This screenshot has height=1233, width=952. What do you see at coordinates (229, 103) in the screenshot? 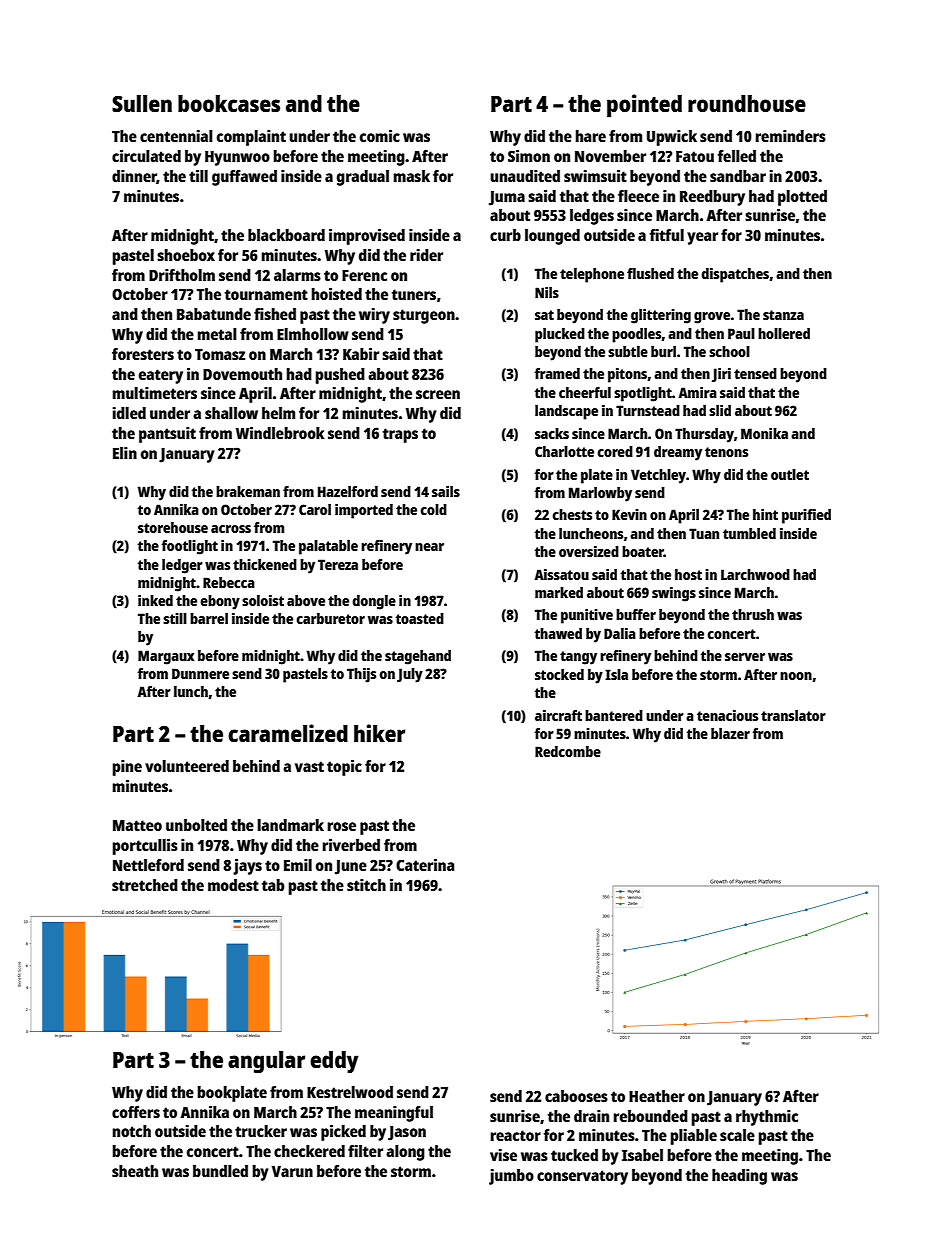
I see `bookcases` at bounding box center [229, 103].
